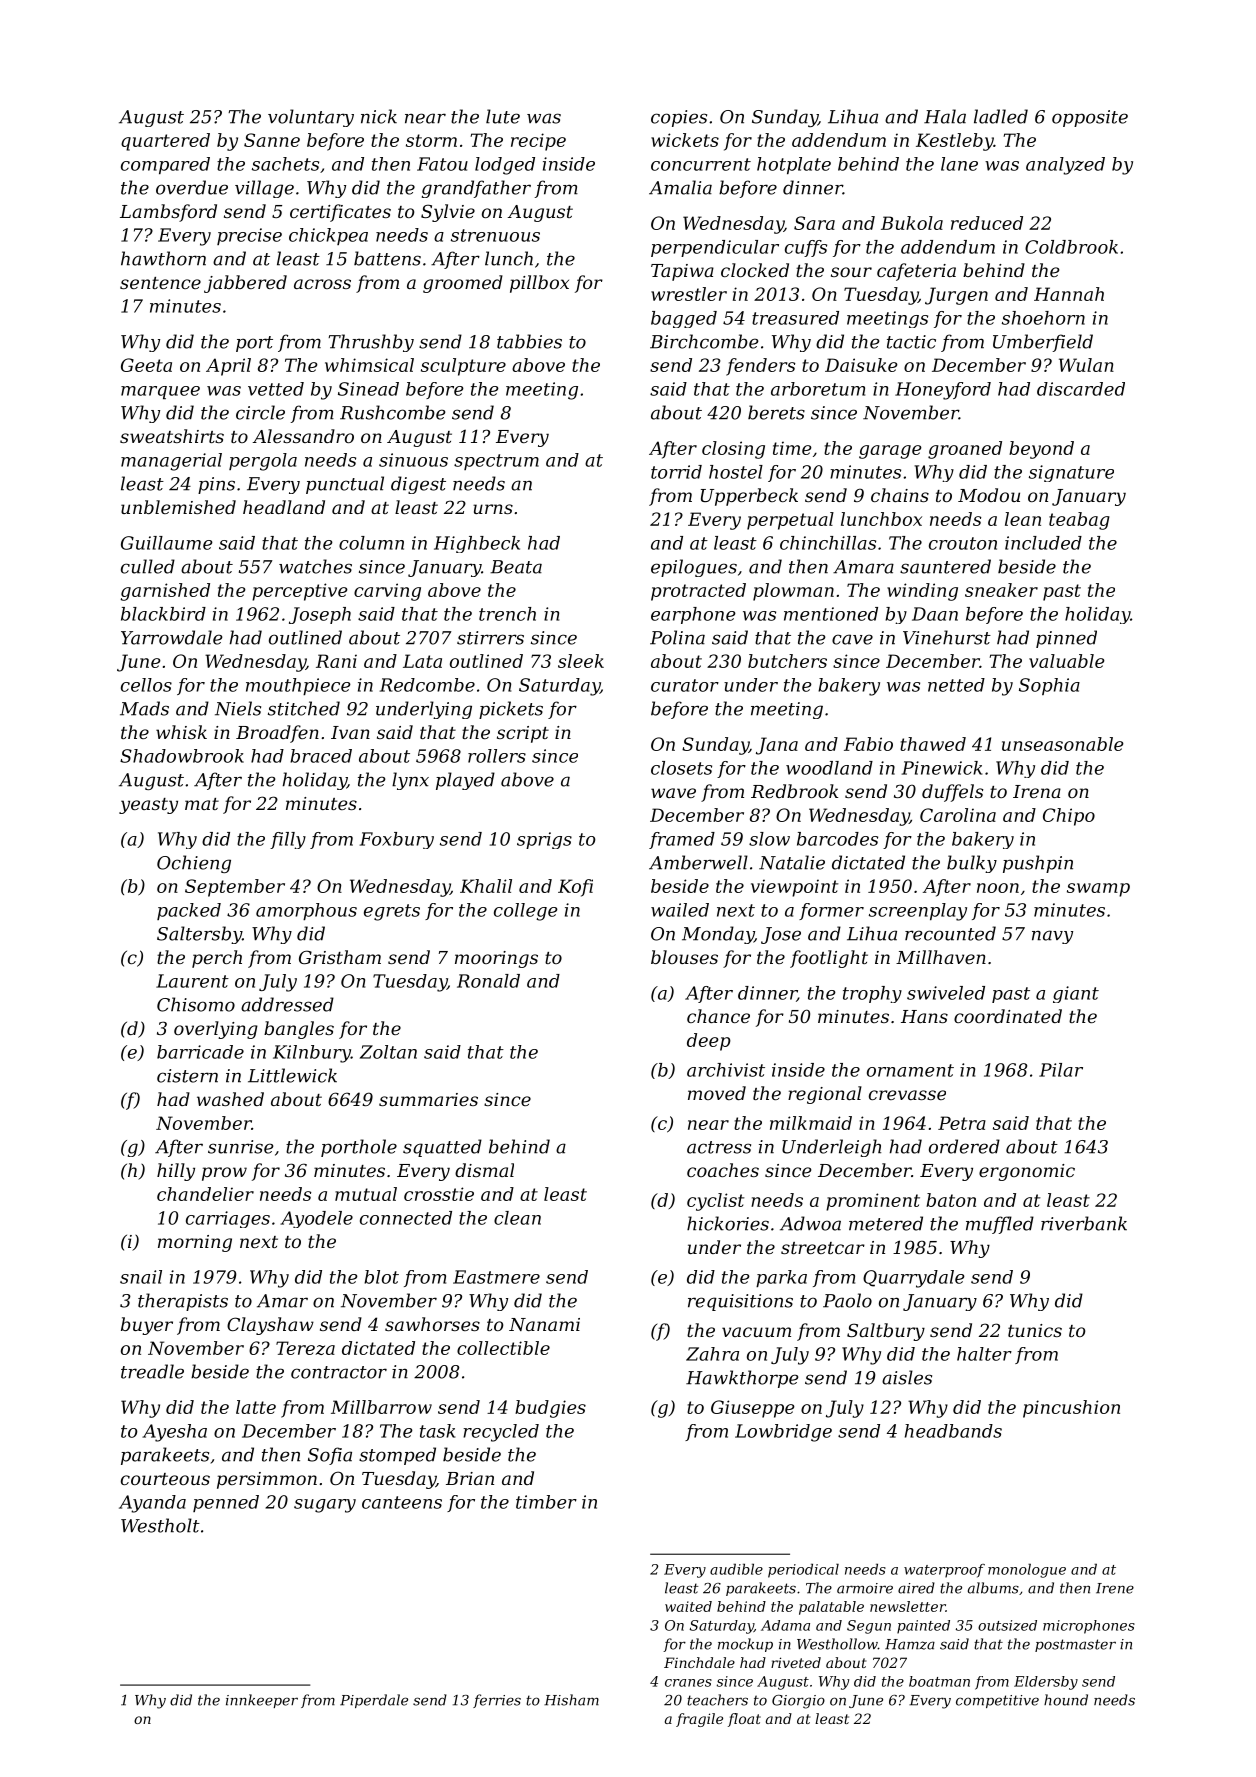  Describe the element at coordinates (793, 592) in the screenshot. I see `plowman` at that location.
